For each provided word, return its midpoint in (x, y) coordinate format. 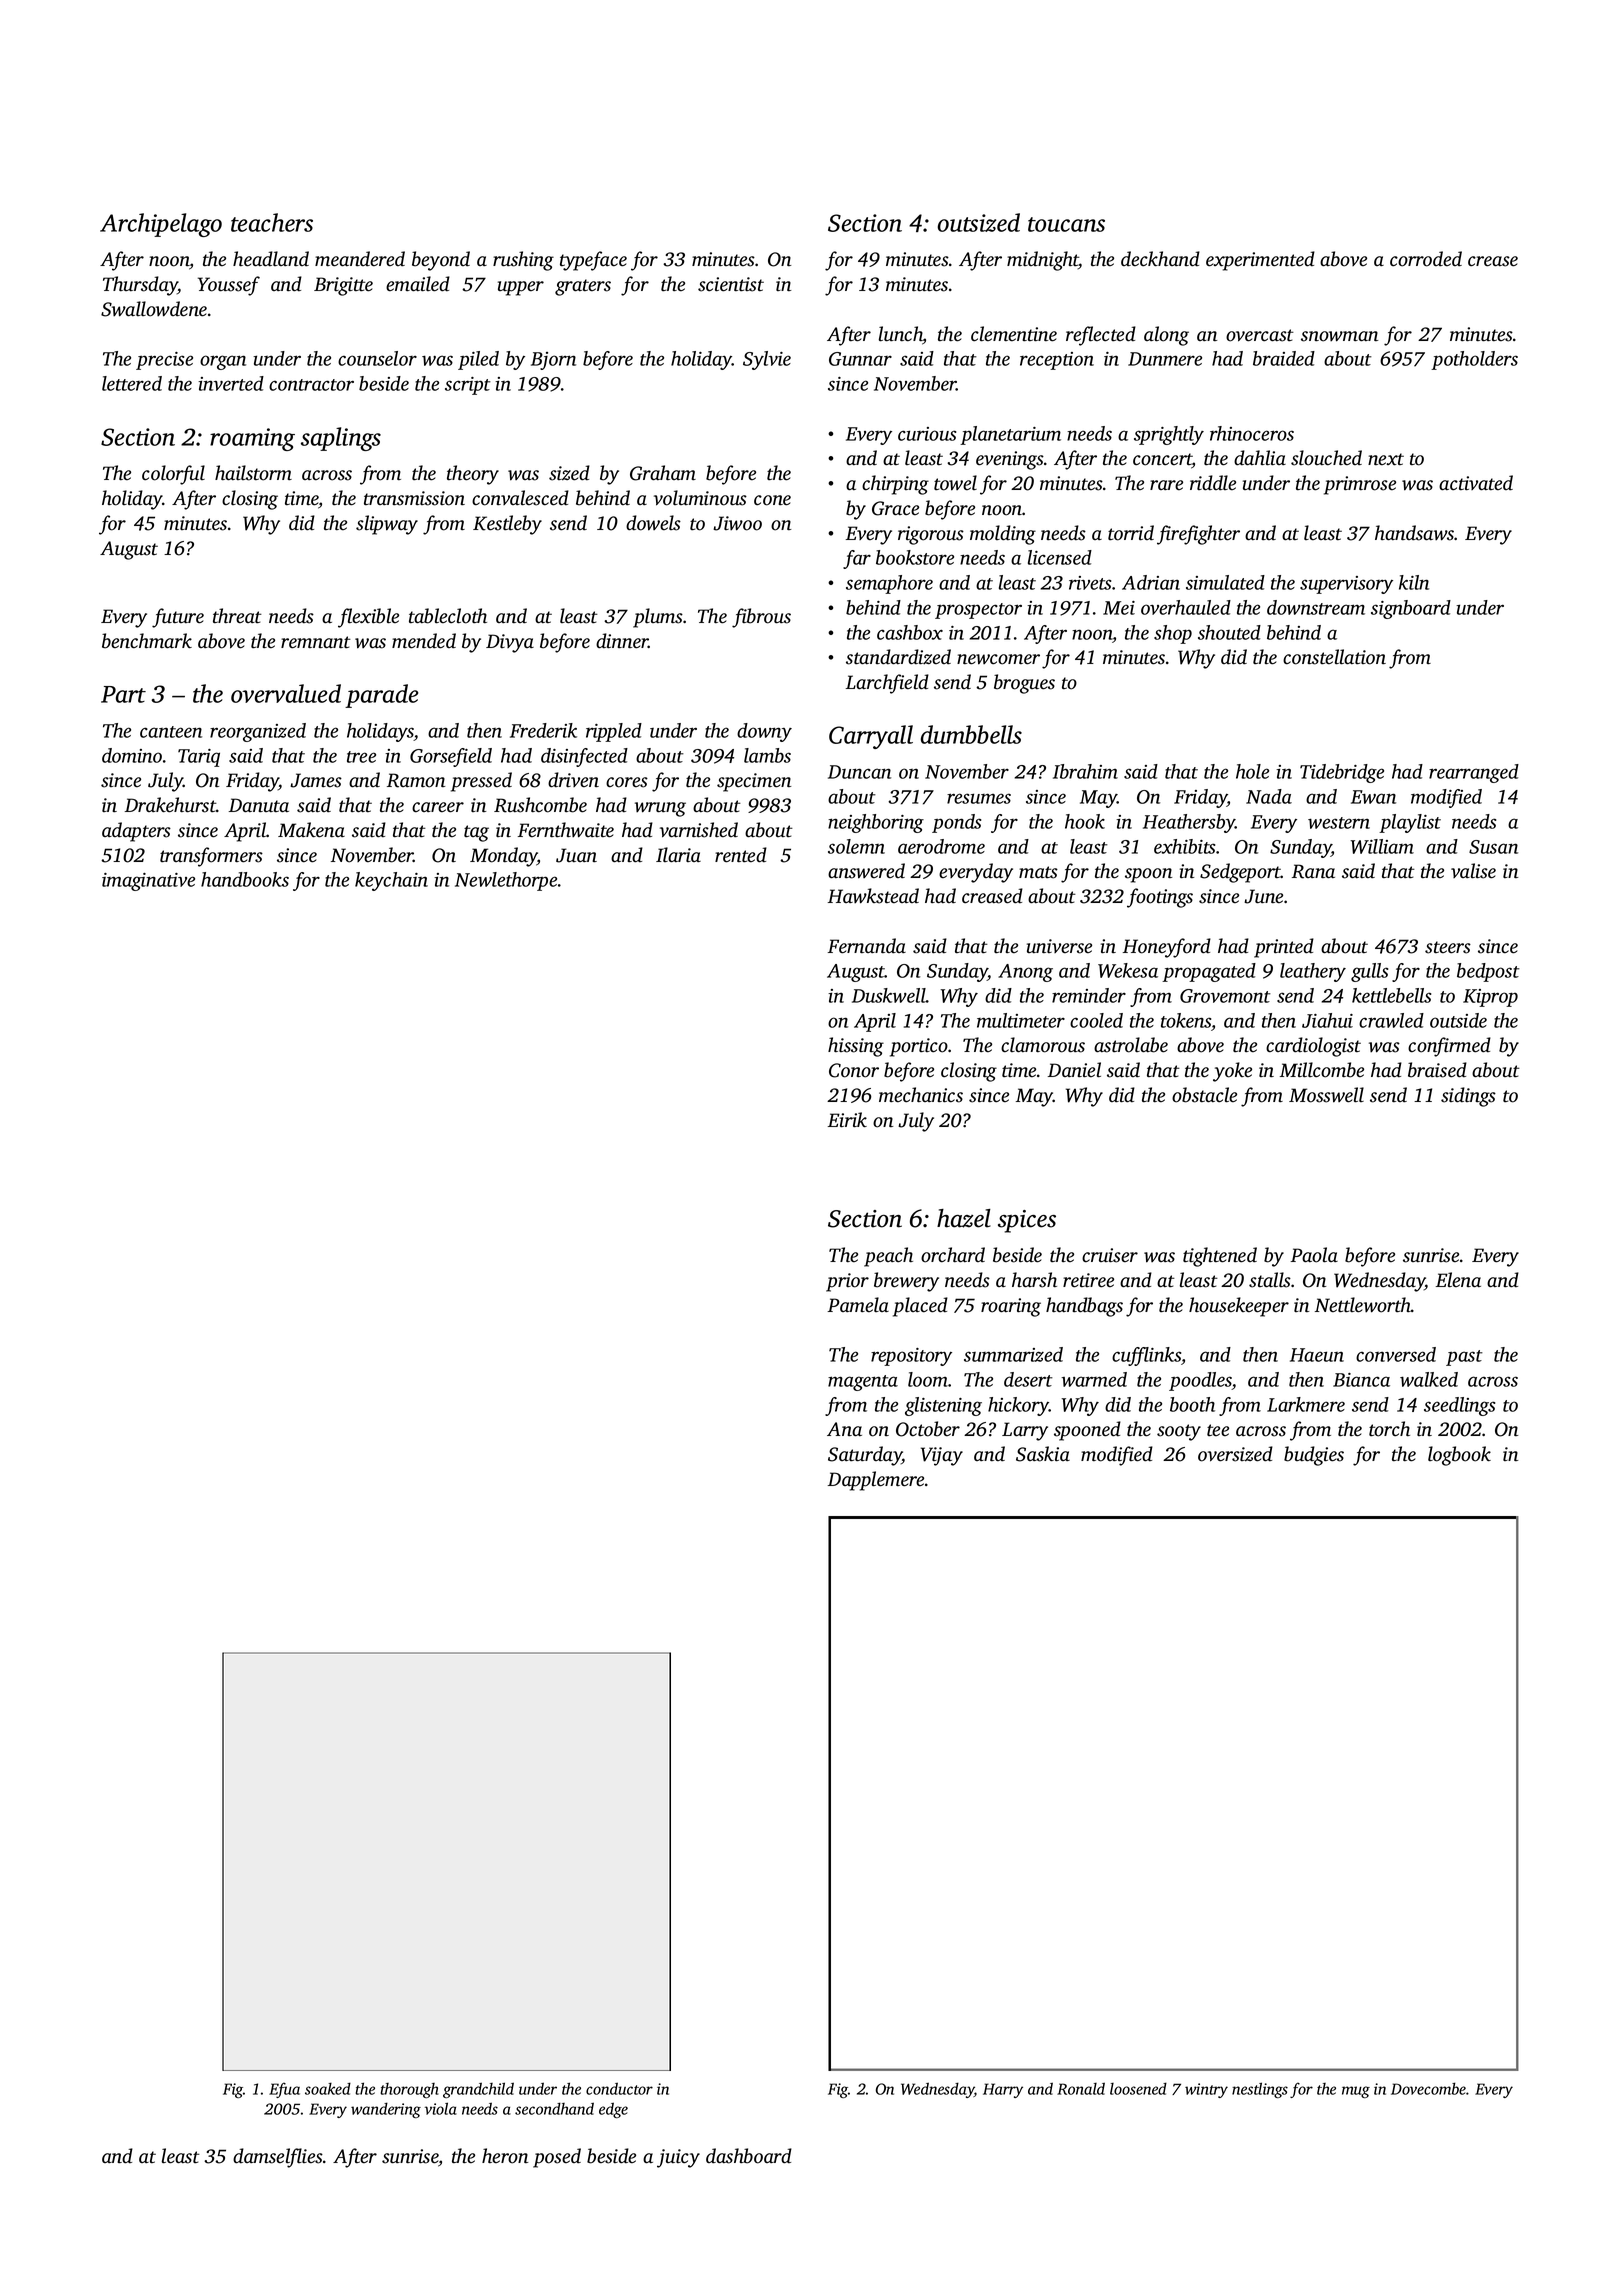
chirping (895, 485)
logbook (1459, 1456)
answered (866, 871)
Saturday (865, 1456)
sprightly (1169, 435)
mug (1356, 2092)
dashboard (749, 2156)
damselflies (278, 2158)
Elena (1458, 1280)
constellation (1334, 657)
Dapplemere (876, 1481)
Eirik (847, 1120)
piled (478, 360)
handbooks (245, 879)
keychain (391, 881)
